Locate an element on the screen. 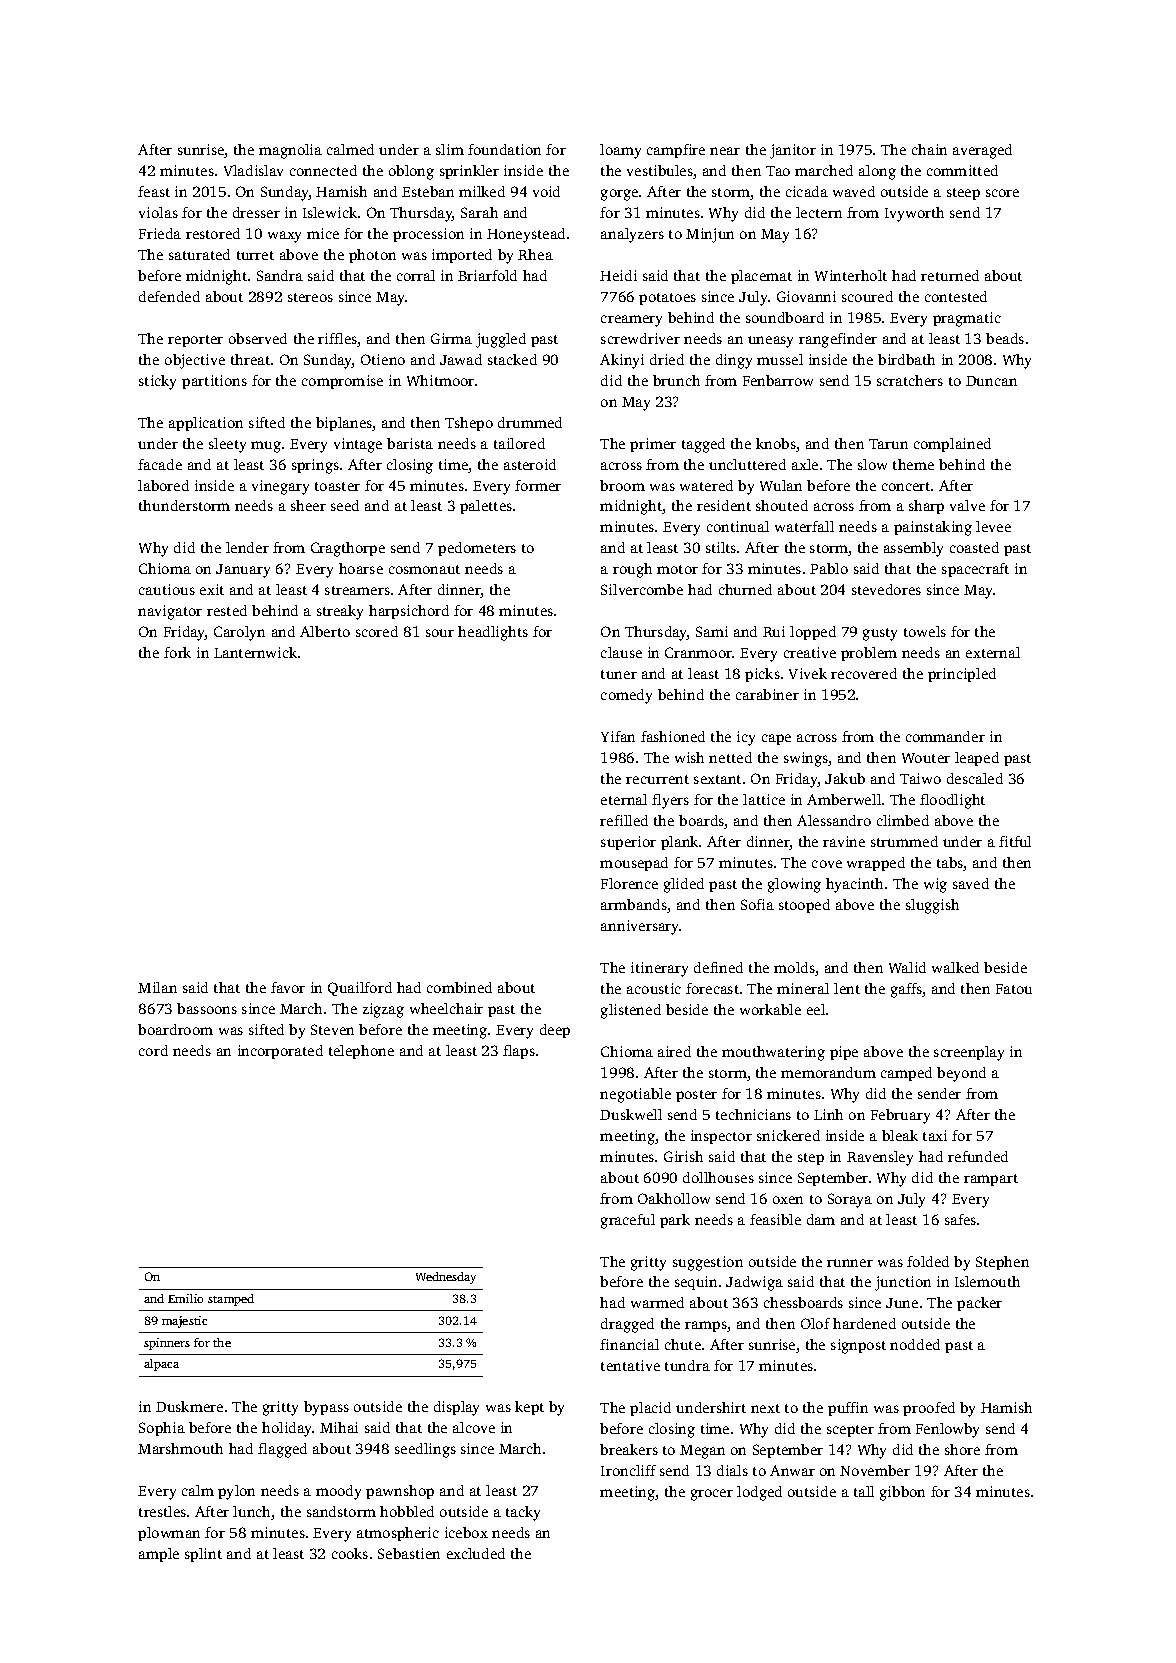  defended is located at coordinates (169, 296).
